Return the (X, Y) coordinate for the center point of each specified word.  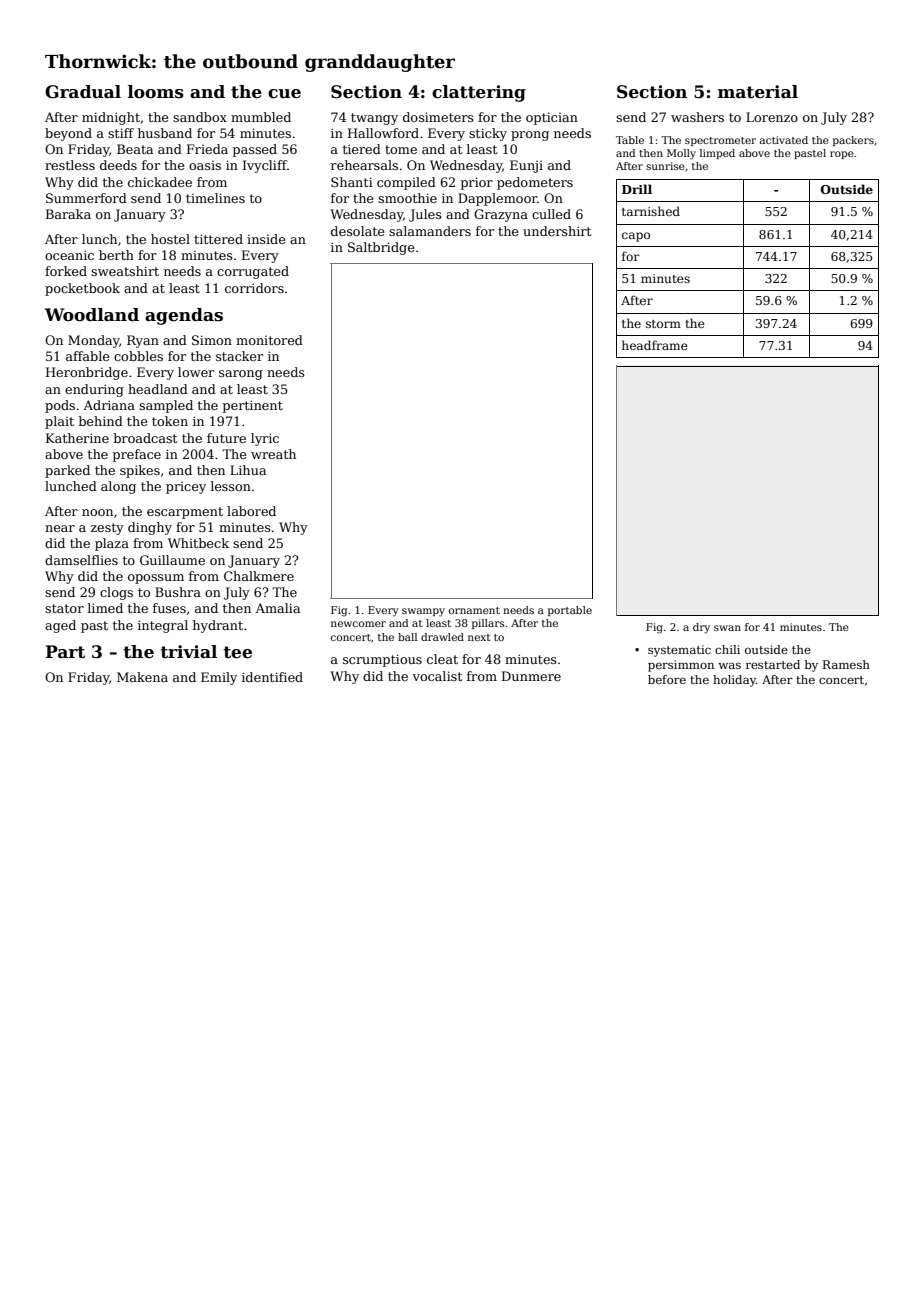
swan (727, 628)
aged (60, 626)
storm (663, 324)
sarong (241, 375)
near (60, 528)
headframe (655, 345)
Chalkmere (259, 576)
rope (842, 155)
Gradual (83, 92)
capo (636, 237)
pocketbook (82, 289)
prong (530, 136)
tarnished (651, 211)
